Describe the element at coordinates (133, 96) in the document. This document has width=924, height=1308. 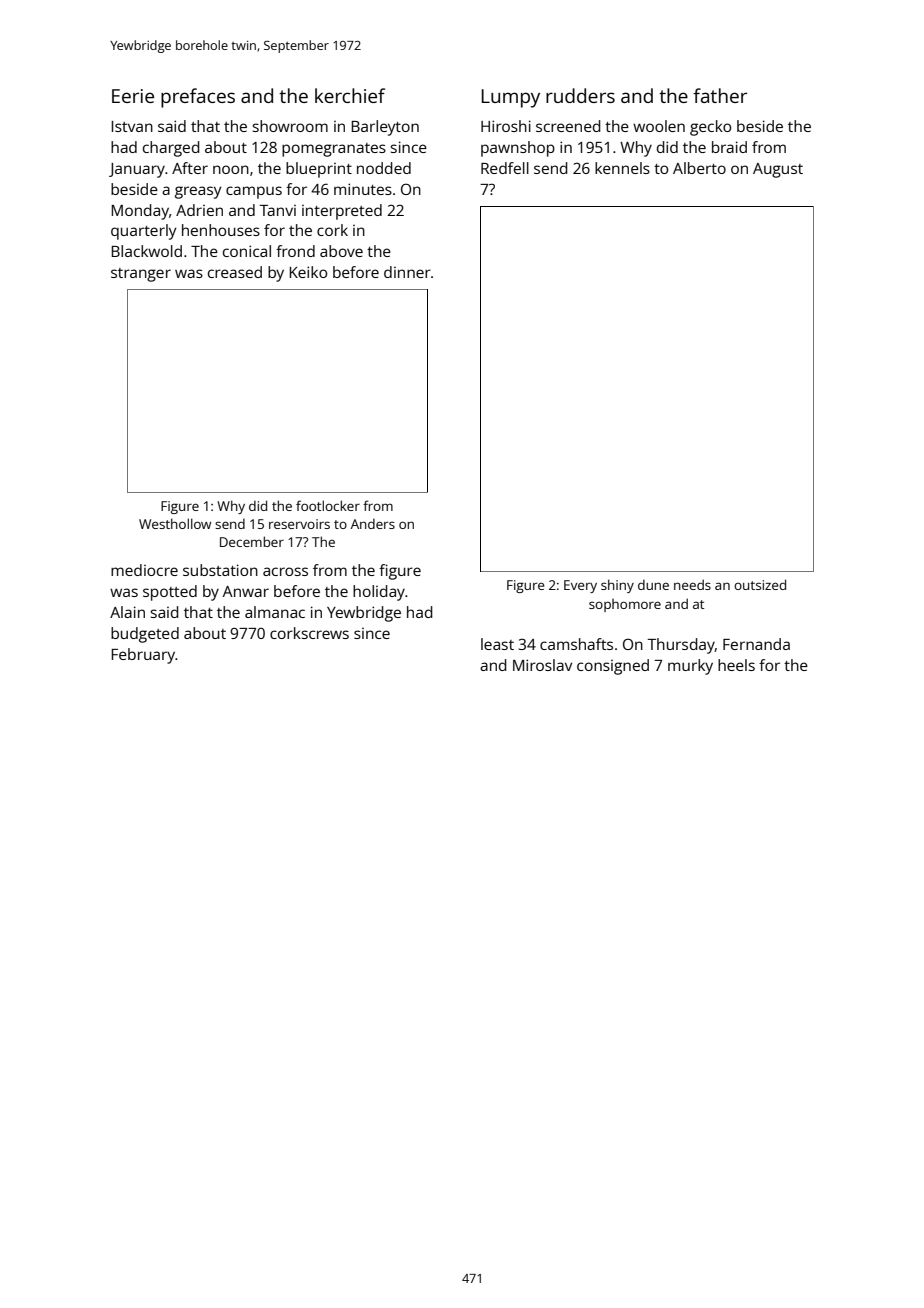
I see `Eerie` at that location.
